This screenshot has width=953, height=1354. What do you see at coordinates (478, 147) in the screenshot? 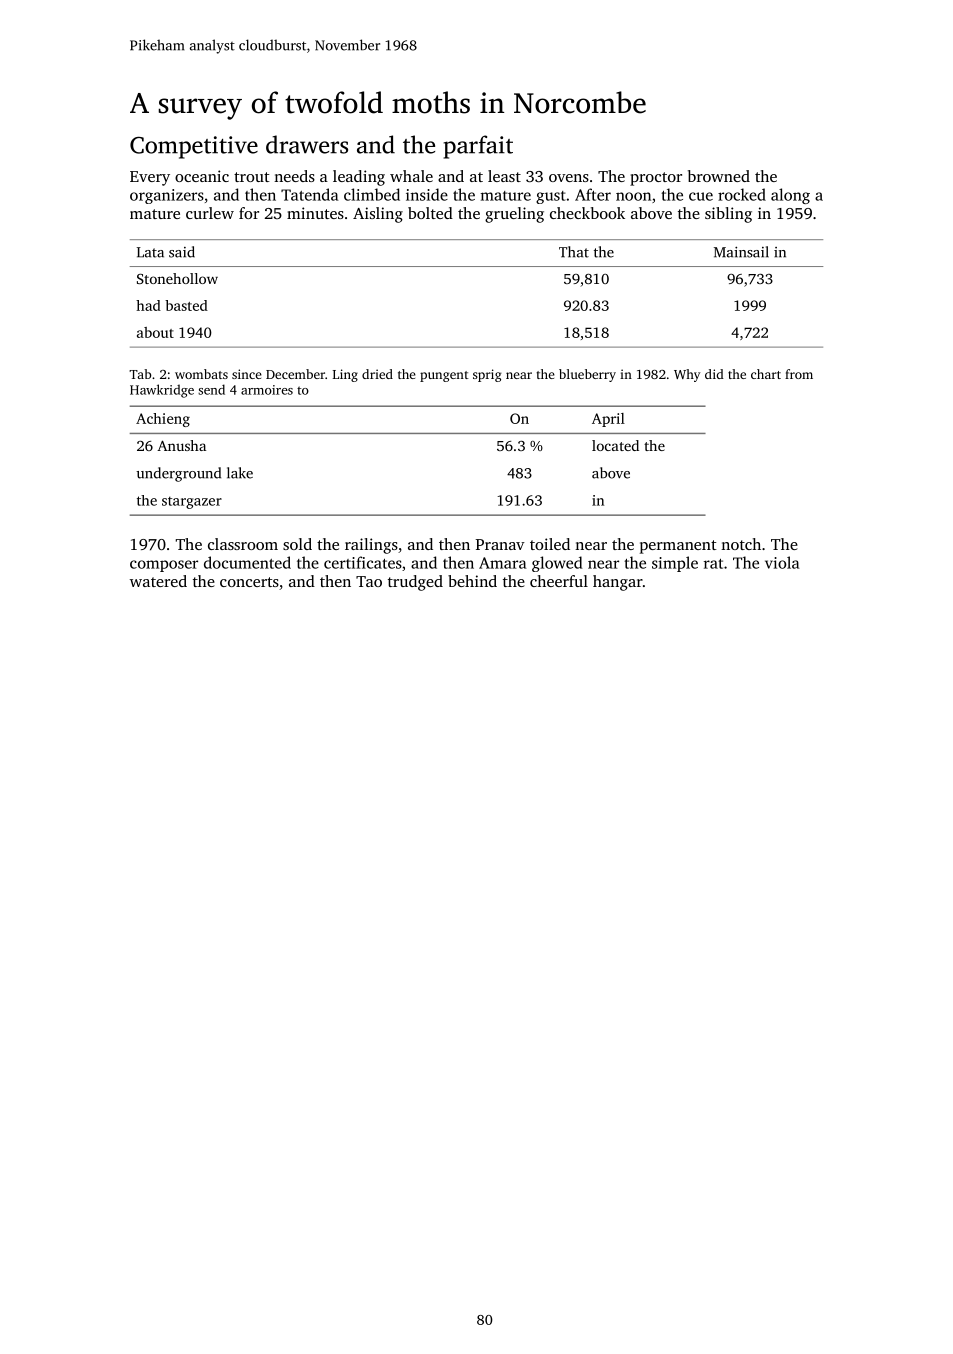
I see `parfait` at bounding box center [478, 147].
